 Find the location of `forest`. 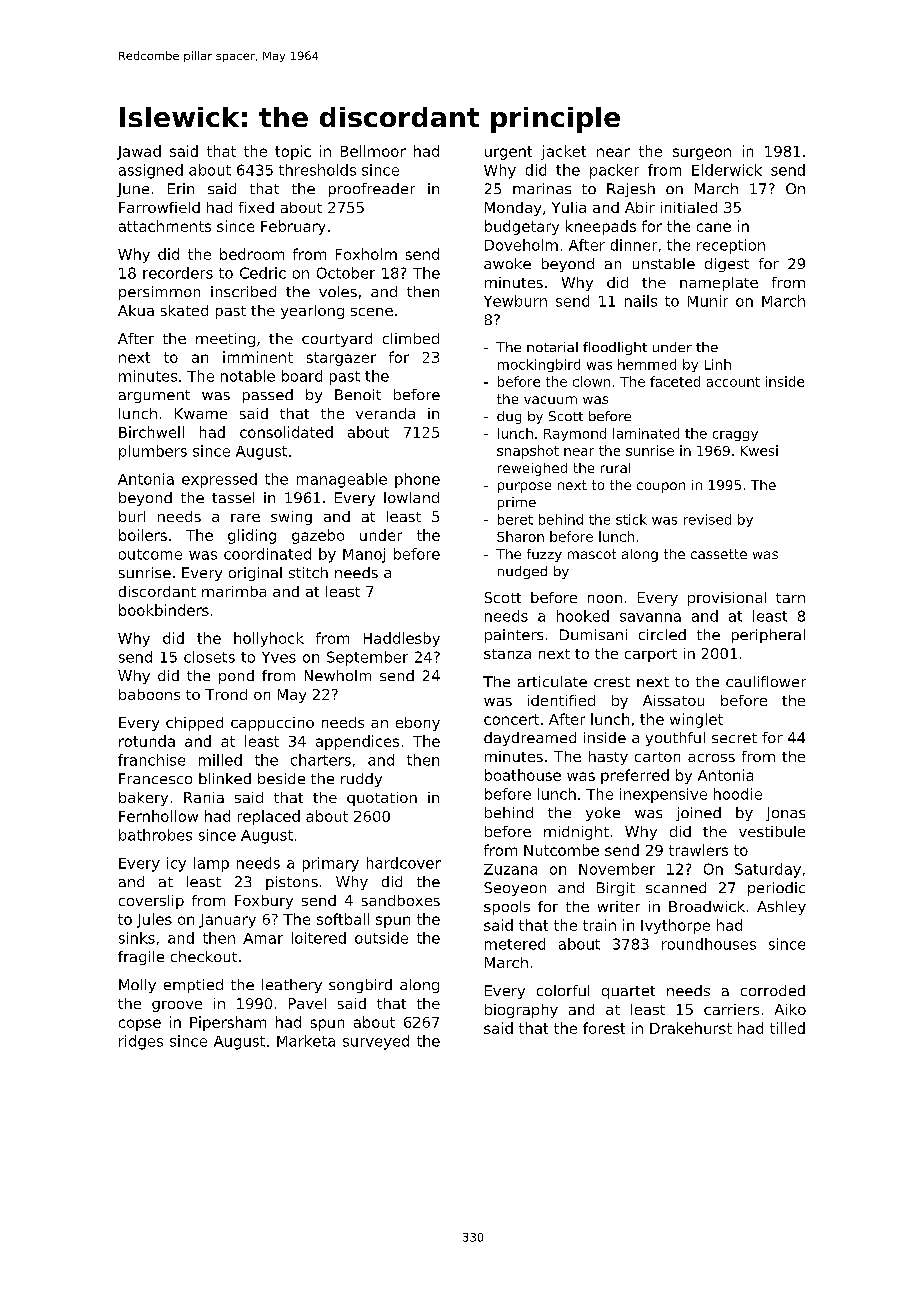

forest is located at coordinates (604, 1028).
